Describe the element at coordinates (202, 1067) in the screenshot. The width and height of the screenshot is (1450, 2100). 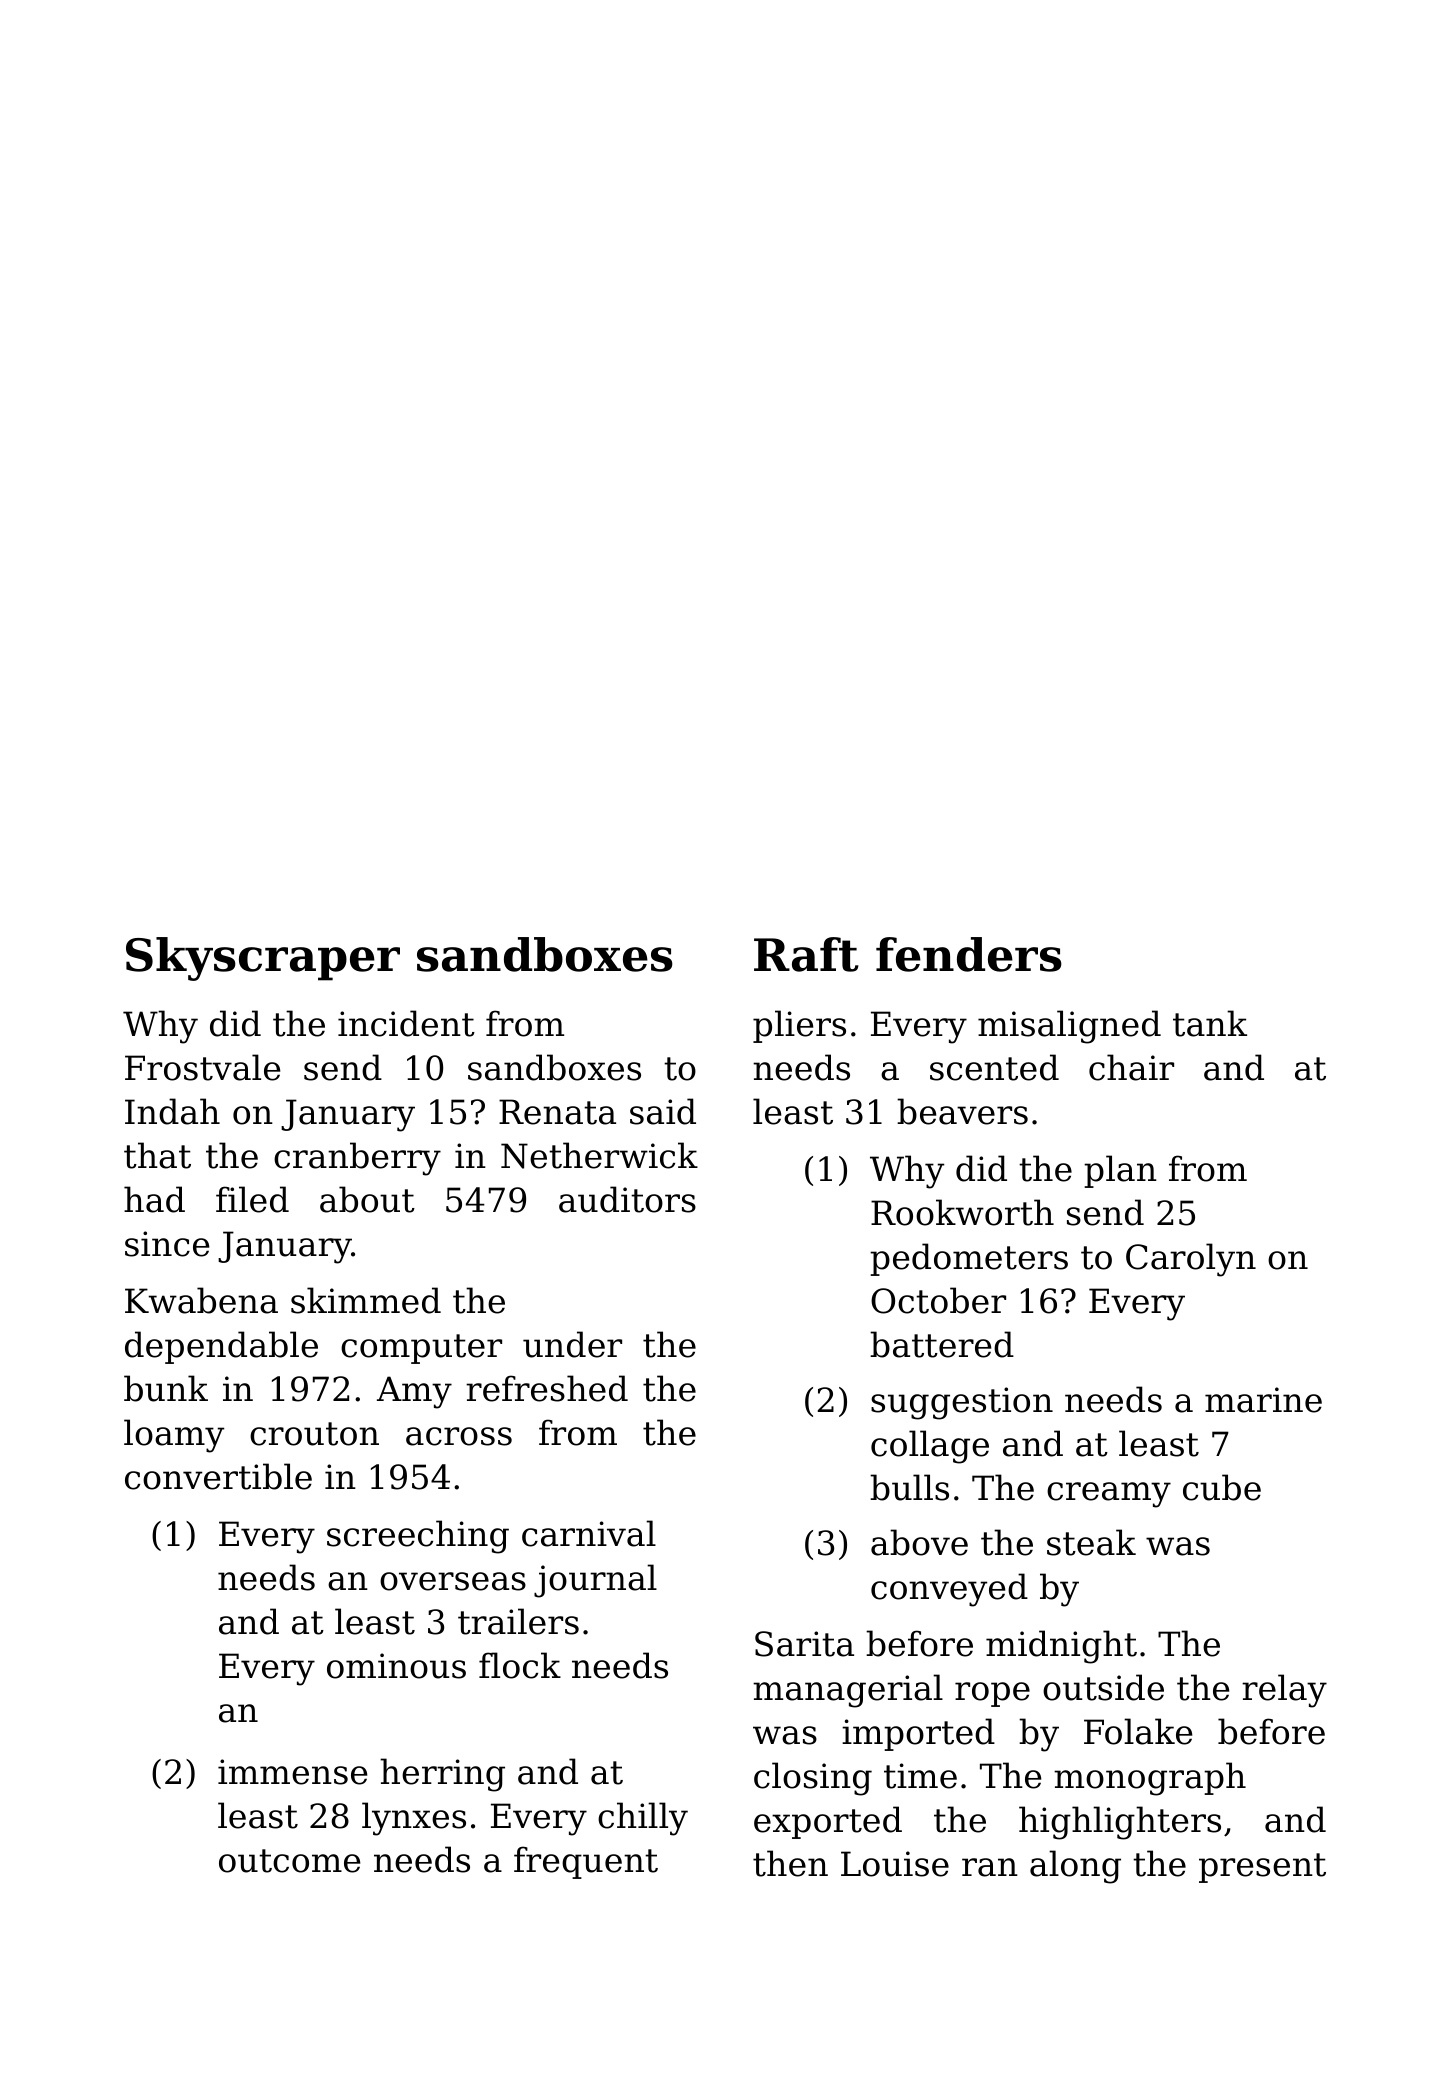
I see `Frostvale` at that location.
